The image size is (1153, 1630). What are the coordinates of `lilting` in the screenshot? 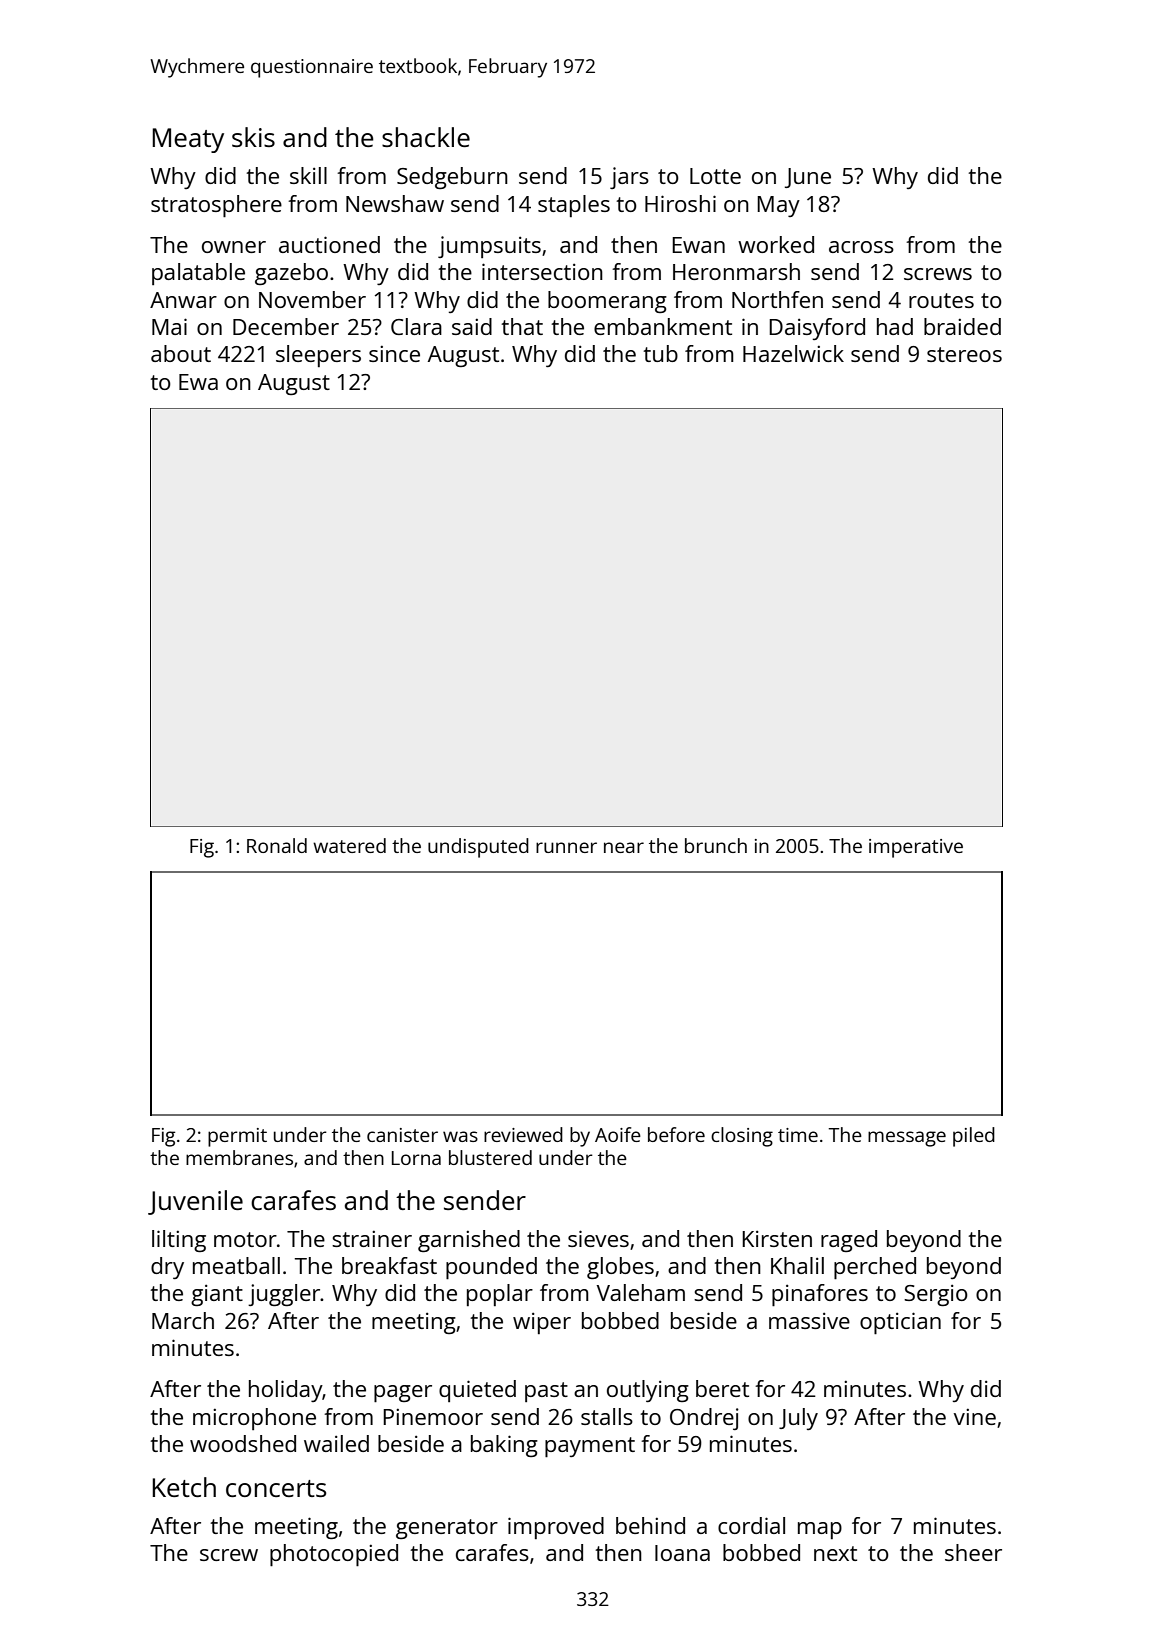 It's located at (179, 1241).
